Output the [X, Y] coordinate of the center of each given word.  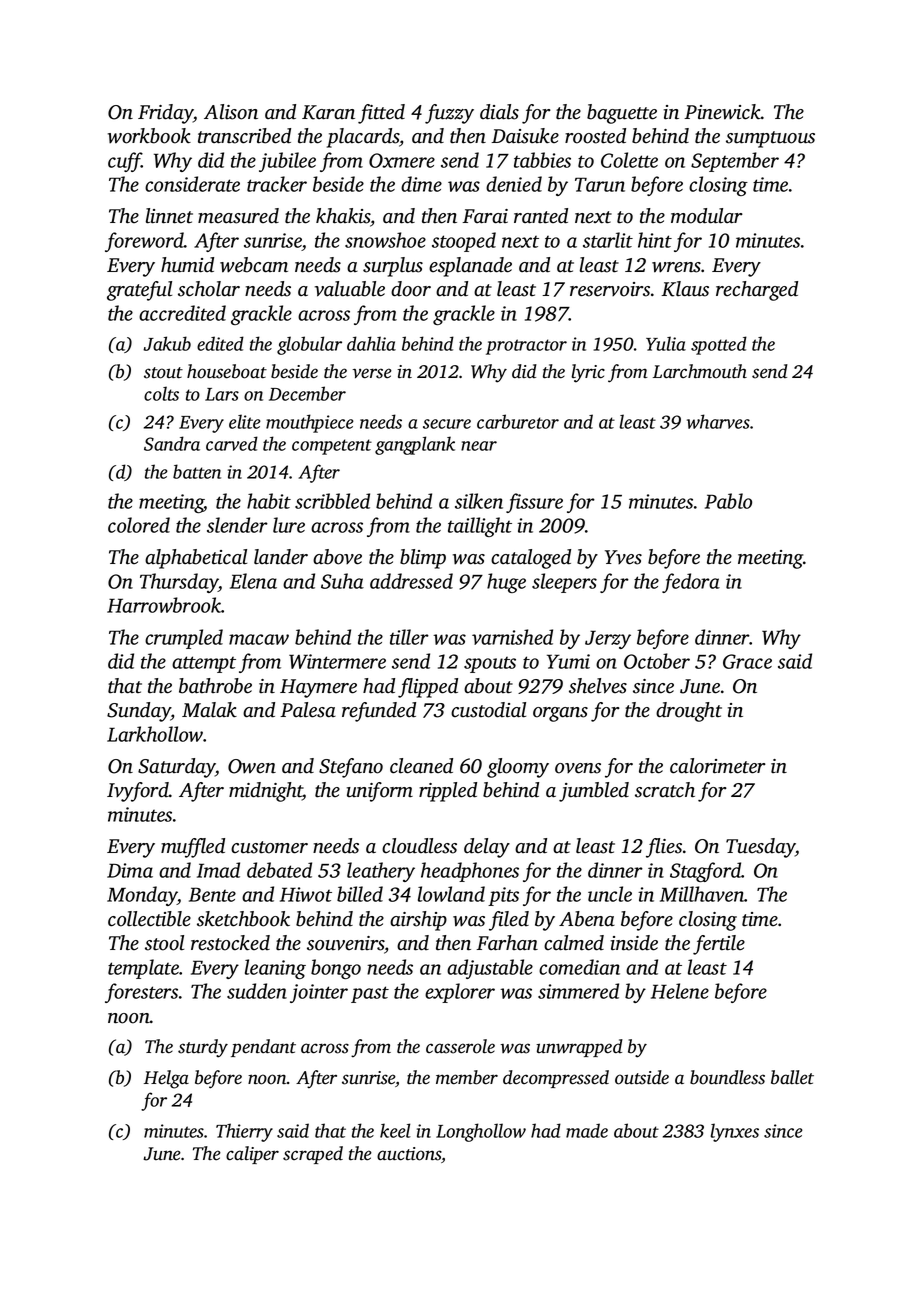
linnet [169, 216]
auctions [409, 1154]
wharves [718, 421]
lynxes [735, 1132]
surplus [393, 267]
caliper [252, 1155]
